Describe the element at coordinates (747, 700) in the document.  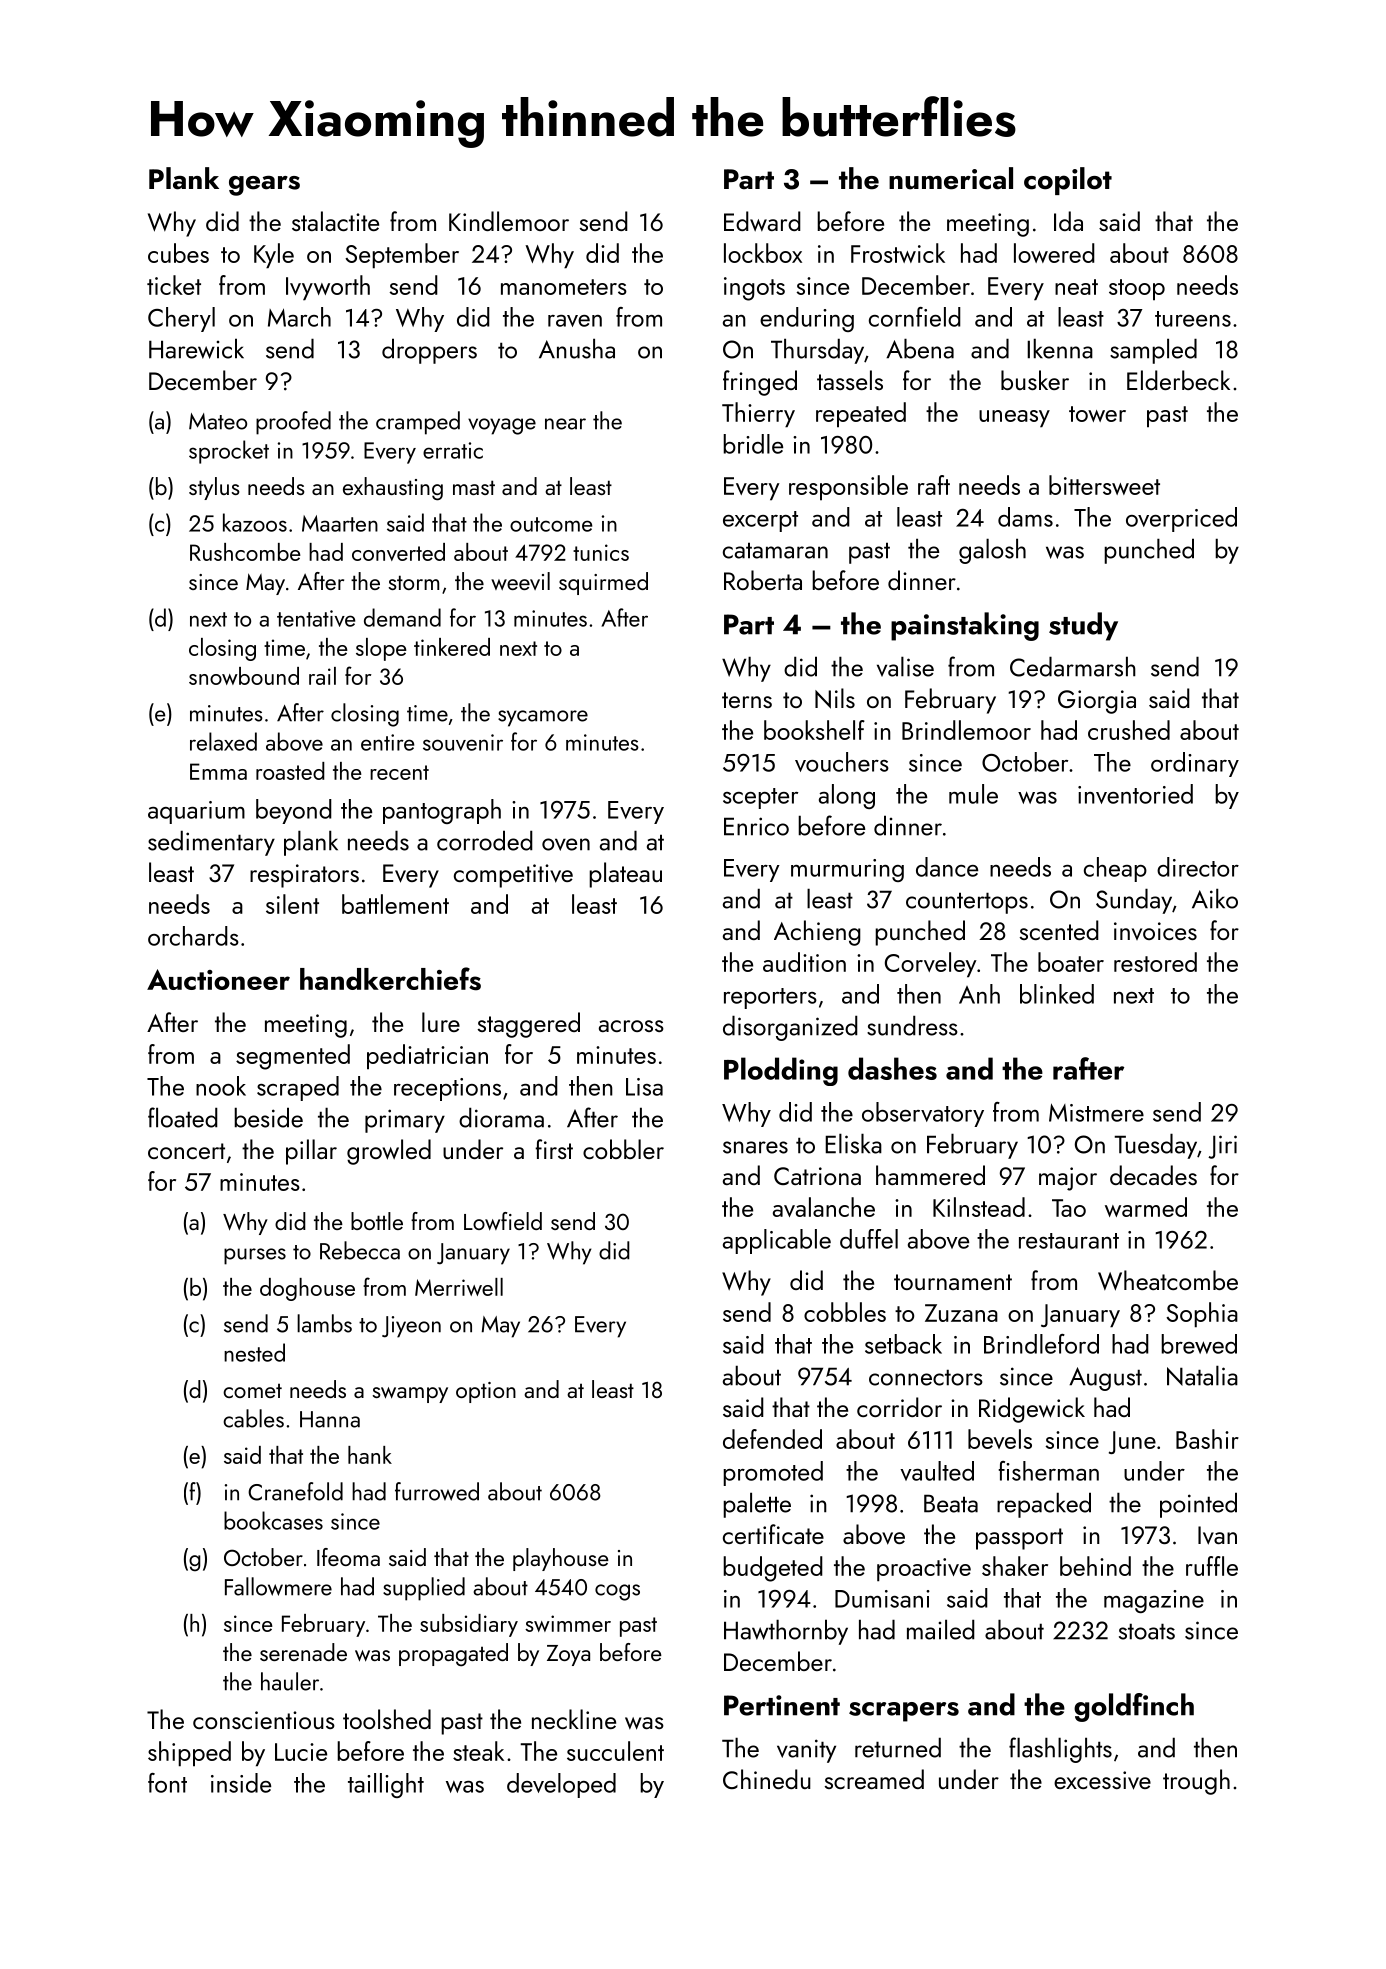
I see `terns` at that location.
